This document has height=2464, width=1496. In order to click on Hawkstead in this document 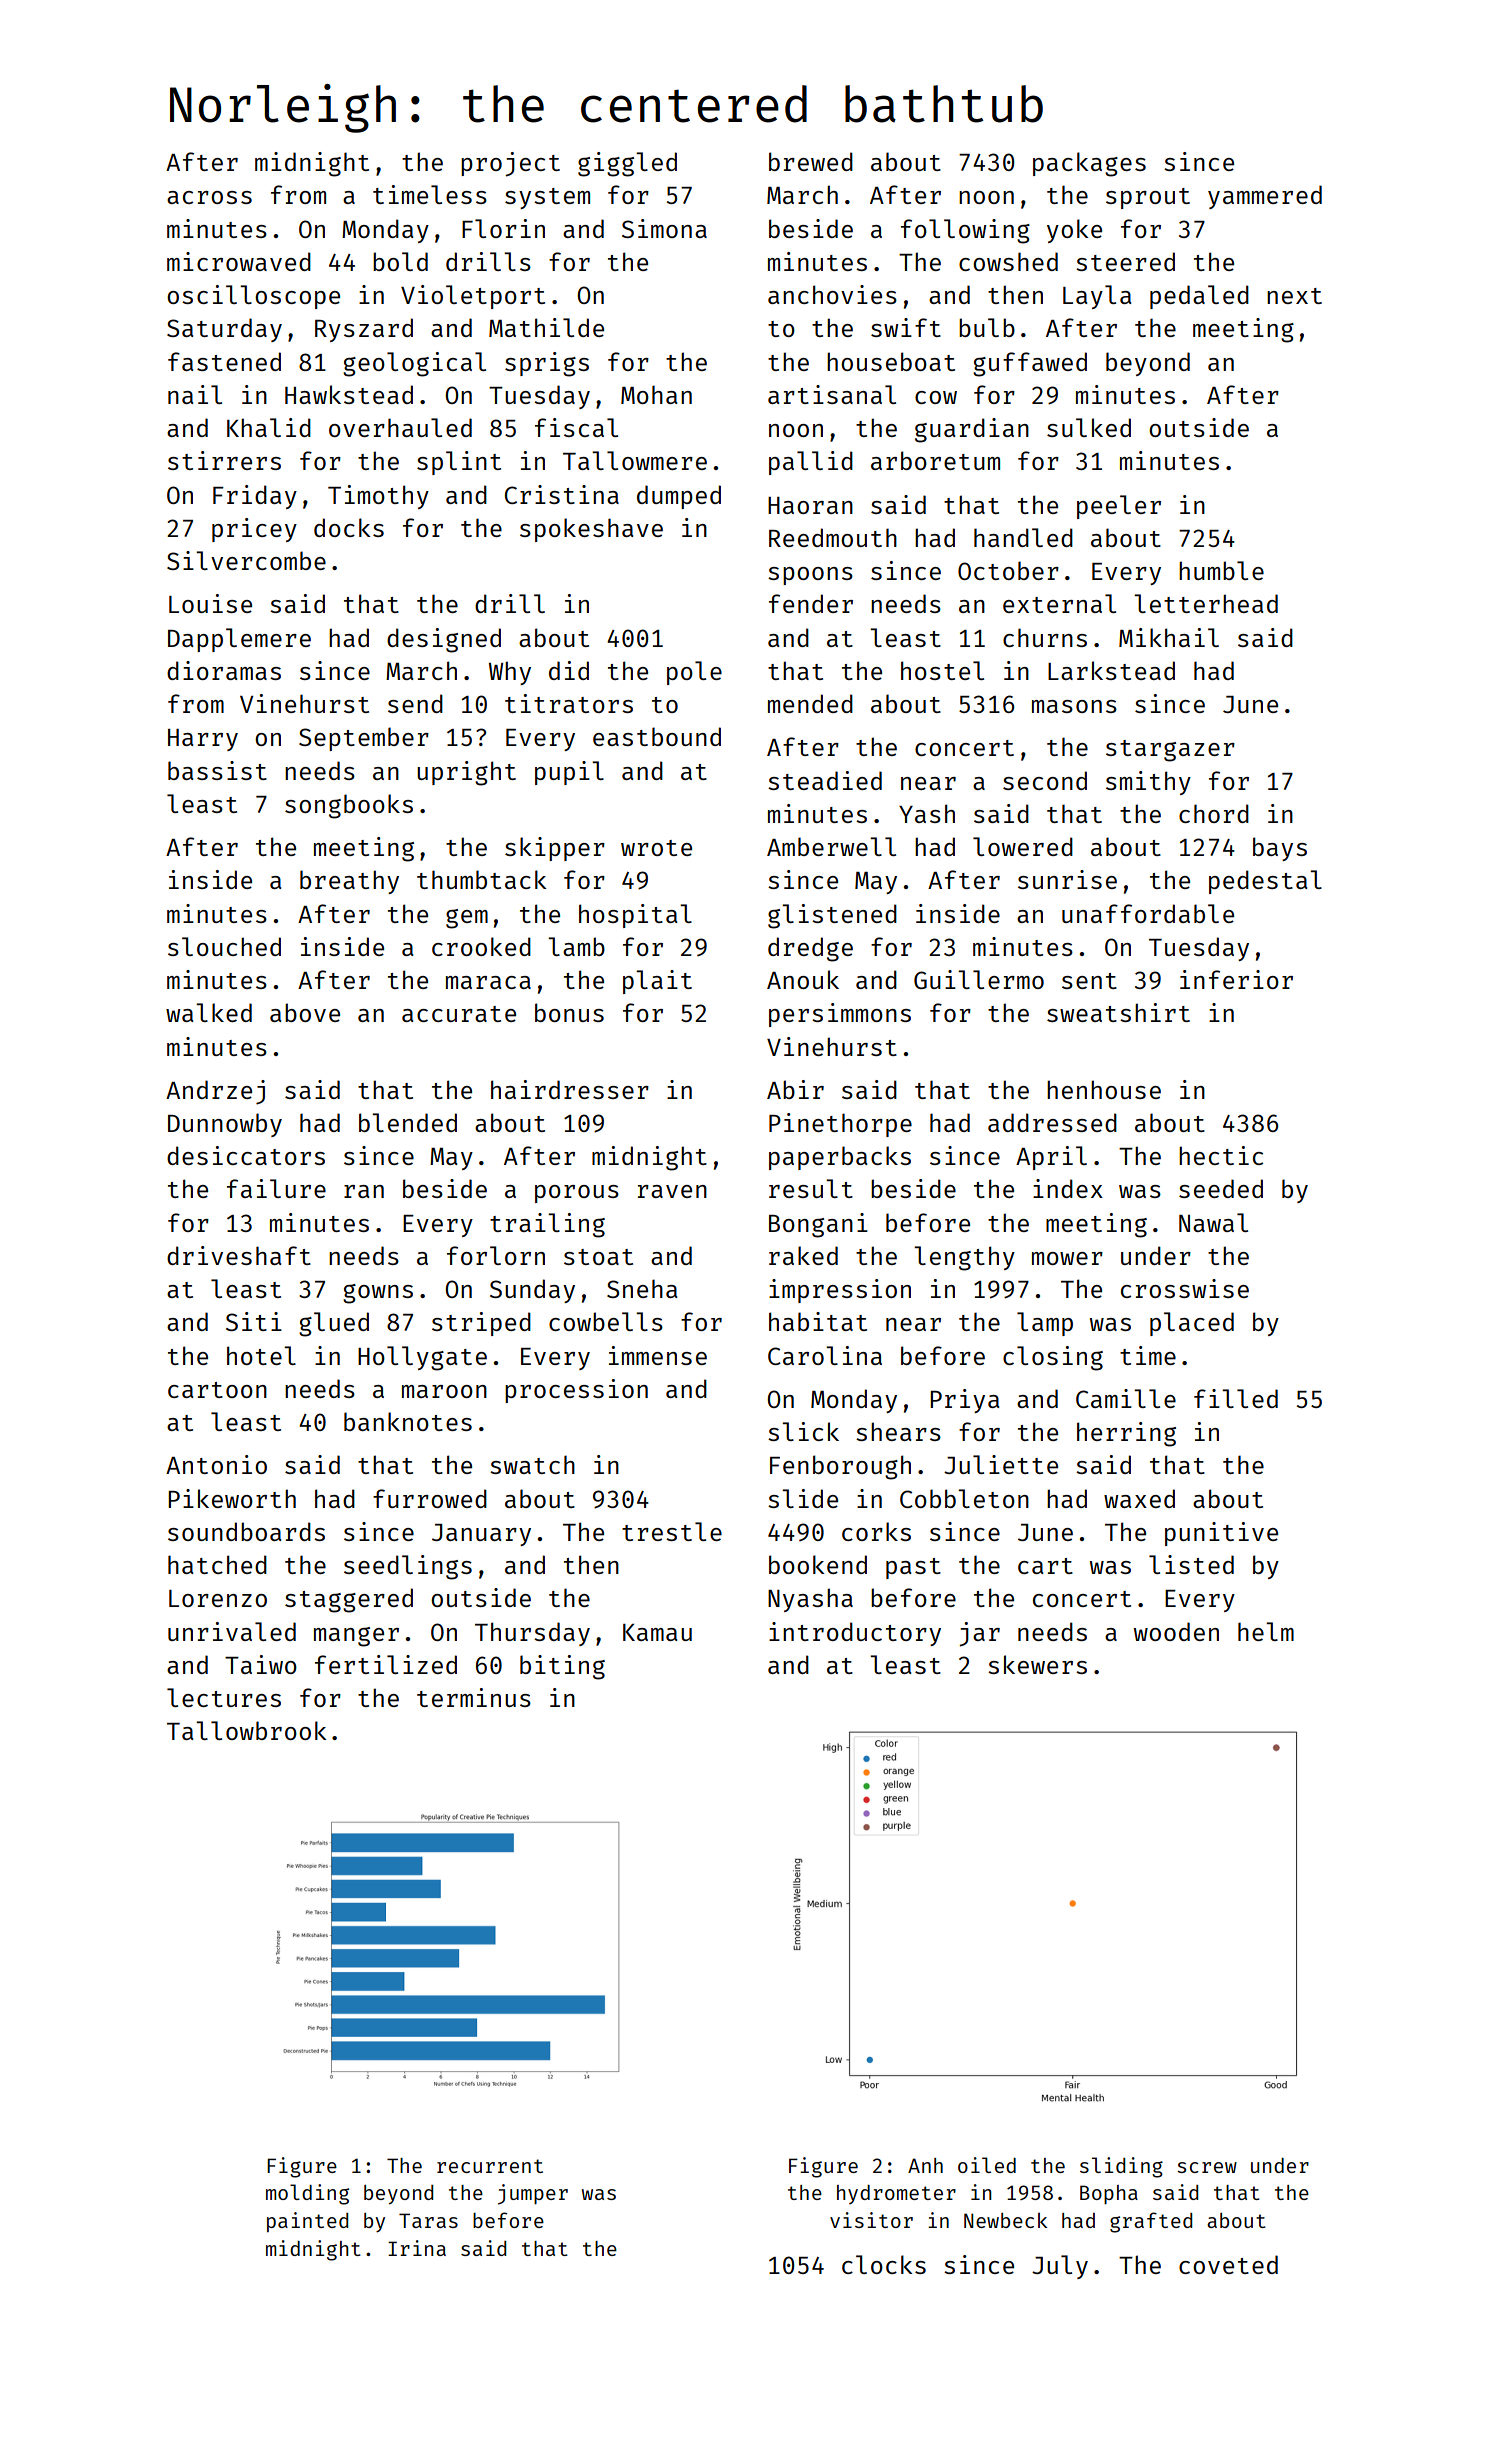, I will do `click(349, 394)`.
